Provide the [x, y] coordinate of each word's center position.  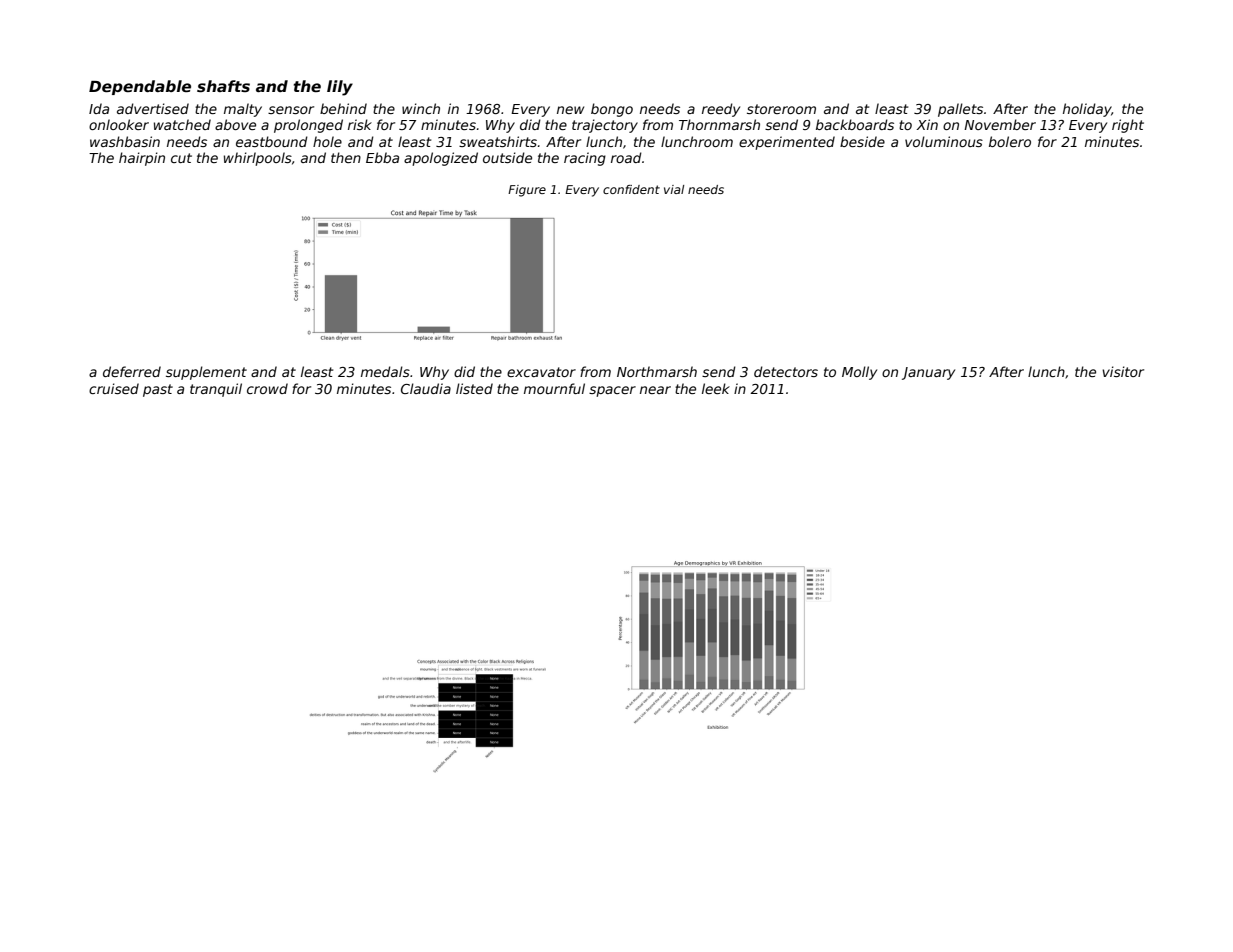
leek [716, 388]
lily [340, 88]
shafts [223, 86]
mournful [554, 388]
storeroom [781, 109]
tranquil [216, 390]
